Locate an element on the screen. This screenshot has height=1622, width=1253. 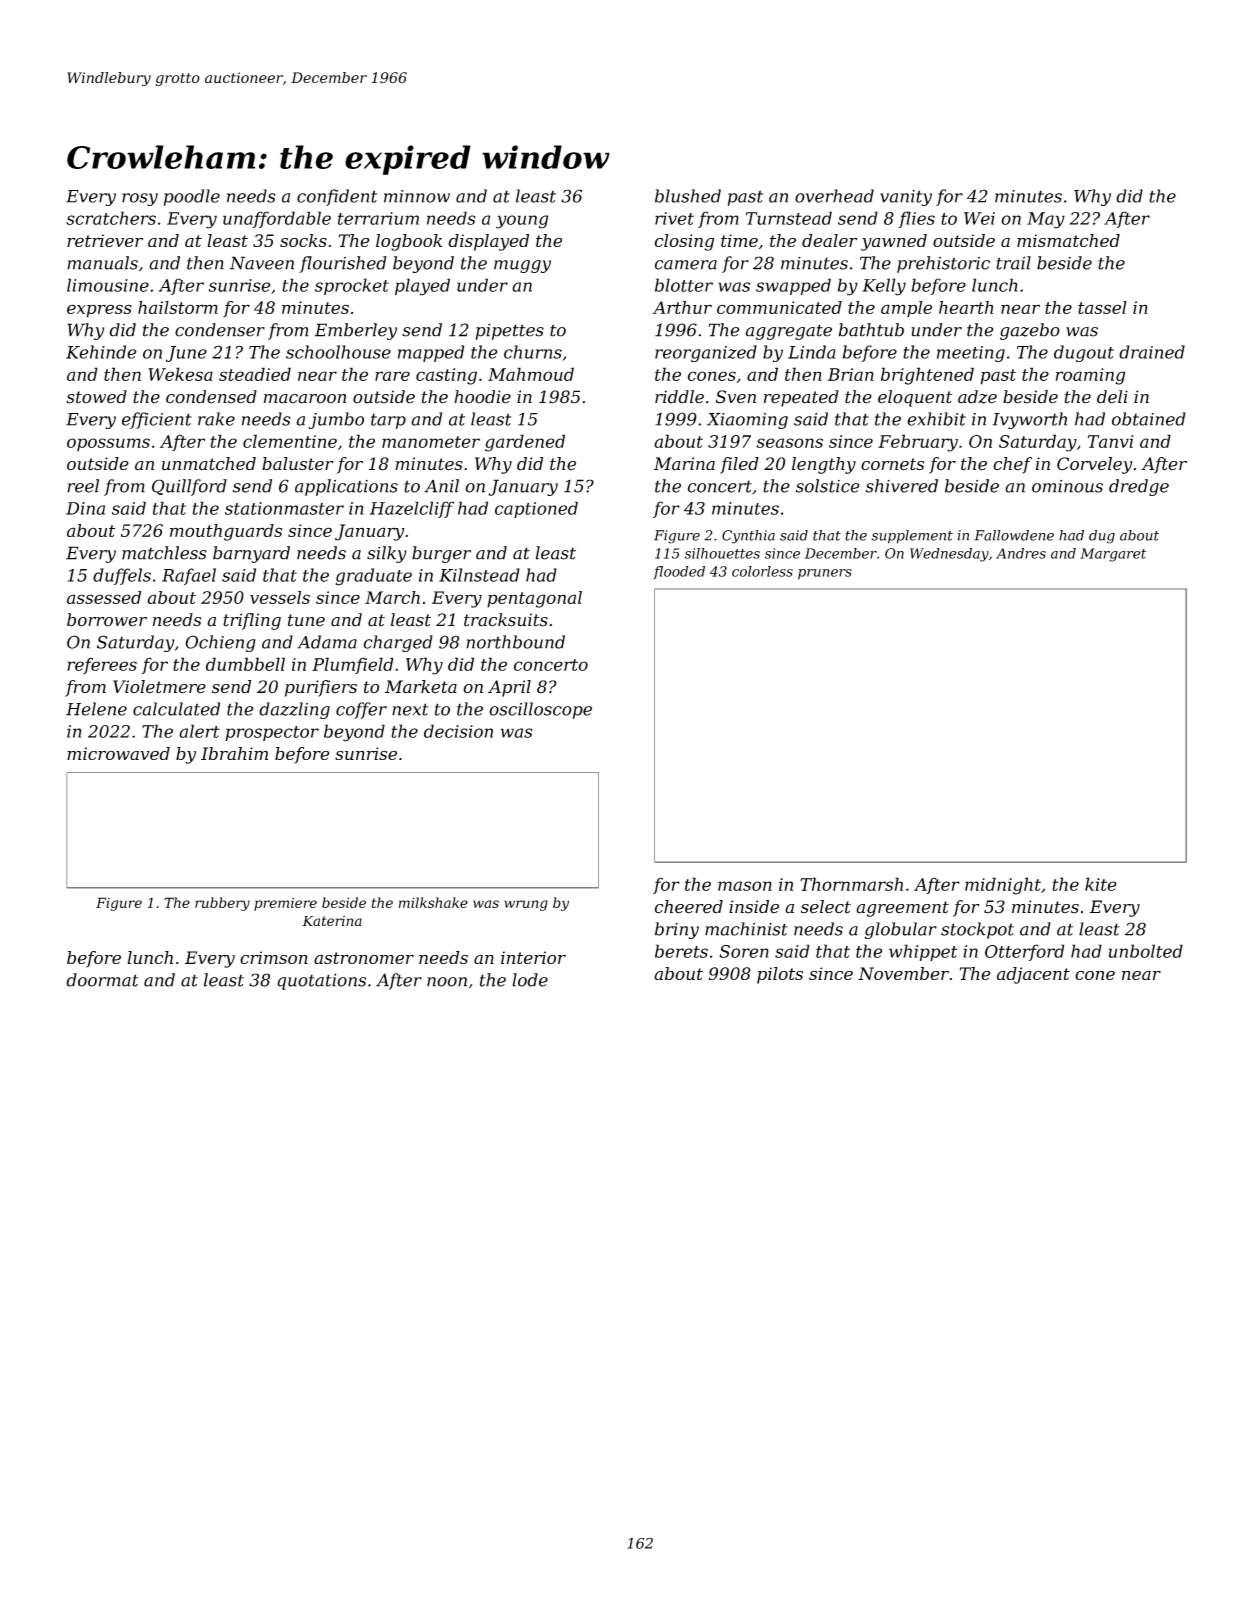
flooded is located at coordinates (679, 572).
